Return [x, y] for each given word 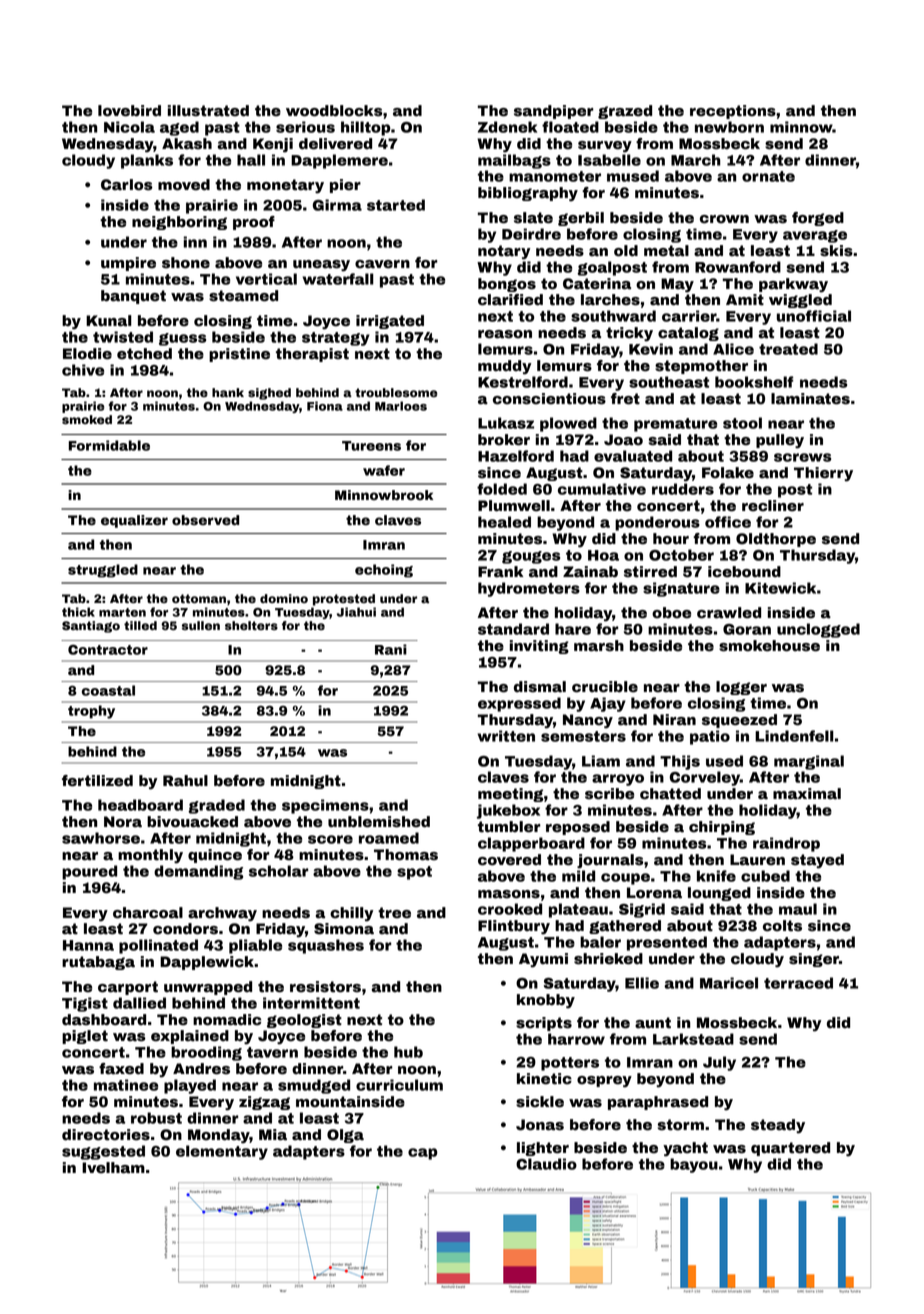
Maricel [729, 983]
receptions [733, 112]
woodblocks [334, 111]
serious [305, 127]
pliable [255, 946]
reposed [578, 828]
